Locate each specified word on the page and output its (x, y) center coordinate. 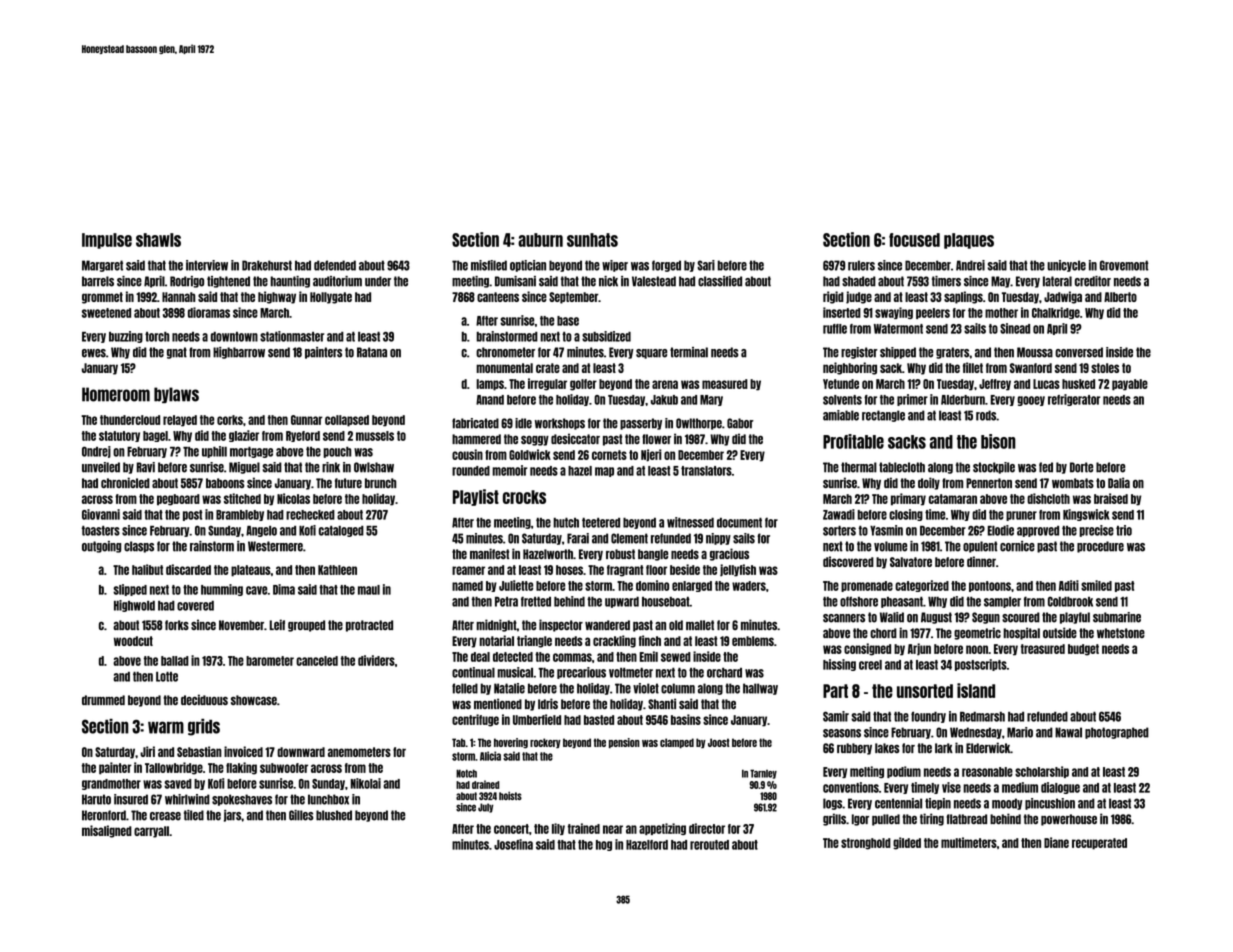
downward (301, 752)
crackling (614, 641)
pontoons (990, 586)
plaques (969, 241)
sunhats (592, 240)
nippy (718, 539)
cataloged (341, 531)
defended (335, 265)
